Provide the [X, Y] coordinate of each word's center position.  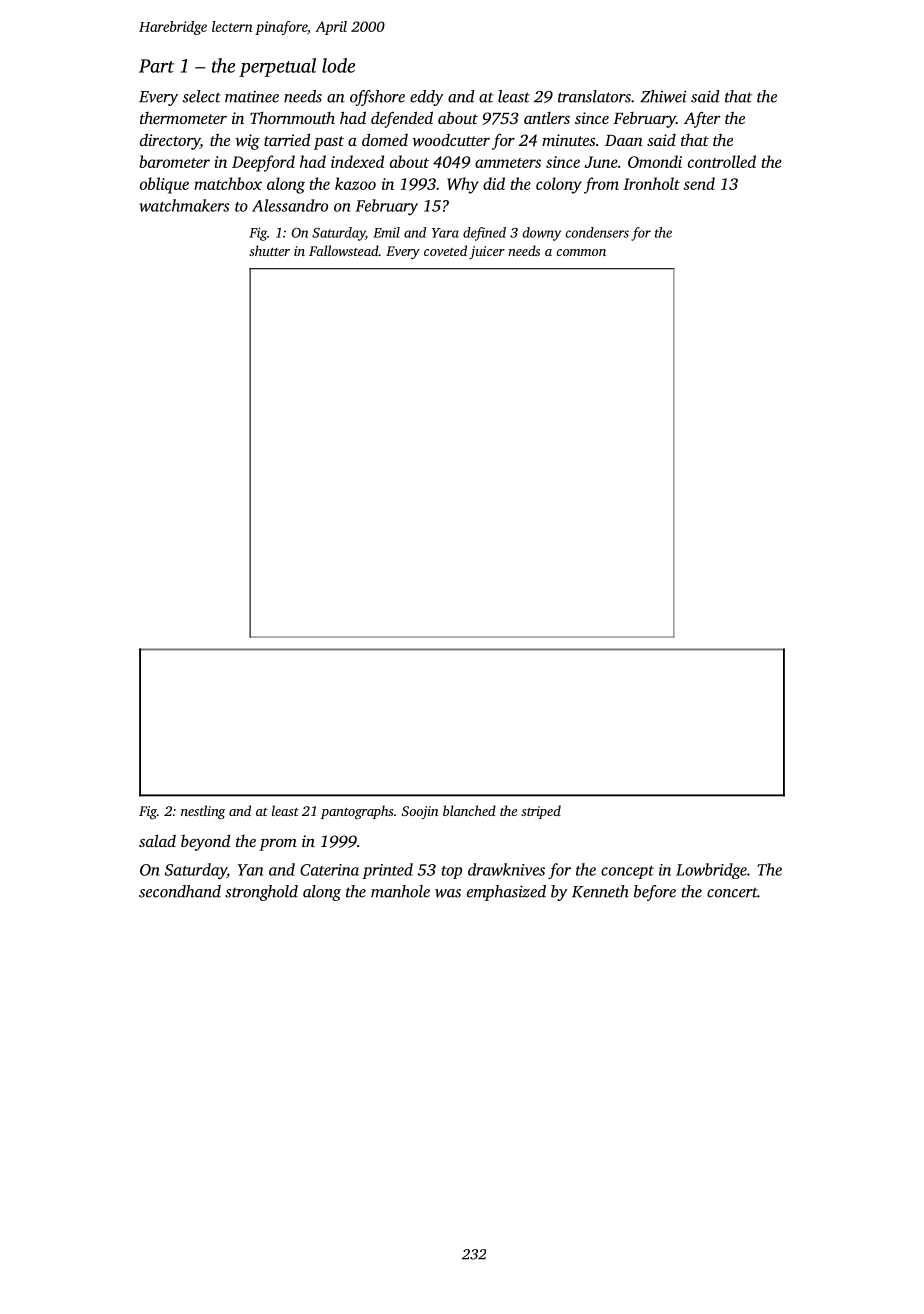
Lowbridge [711, 871]
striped [541, 812]
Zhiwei [663, 96]
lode [338, 65]
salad [157, 840]
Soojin [420, 812]
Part [156, 66]
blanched [469, 810]
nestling [203, 812]
